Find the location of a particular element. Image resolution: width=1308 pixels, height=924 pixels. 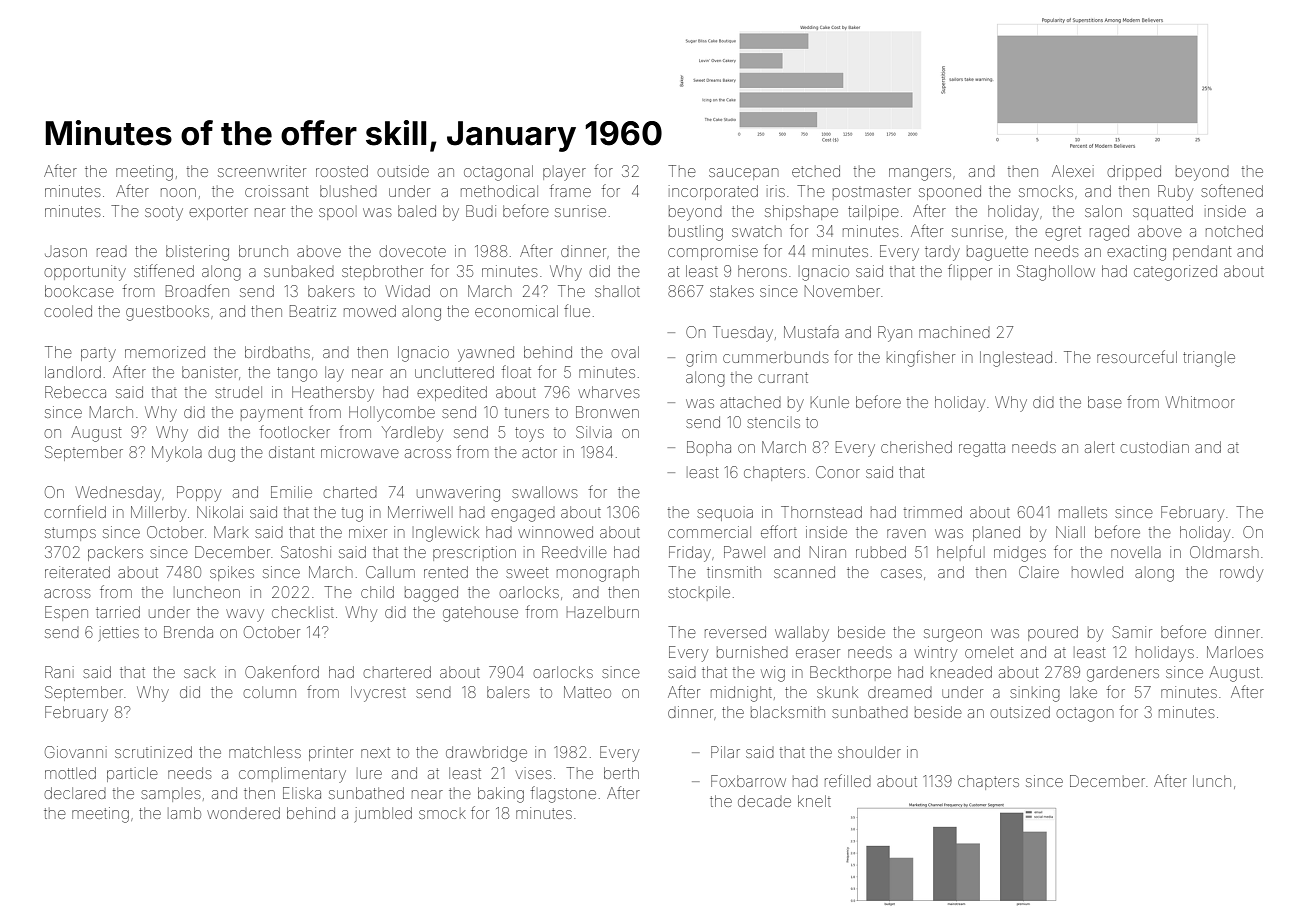

screenwriter is located at coordinates (262, 171).
